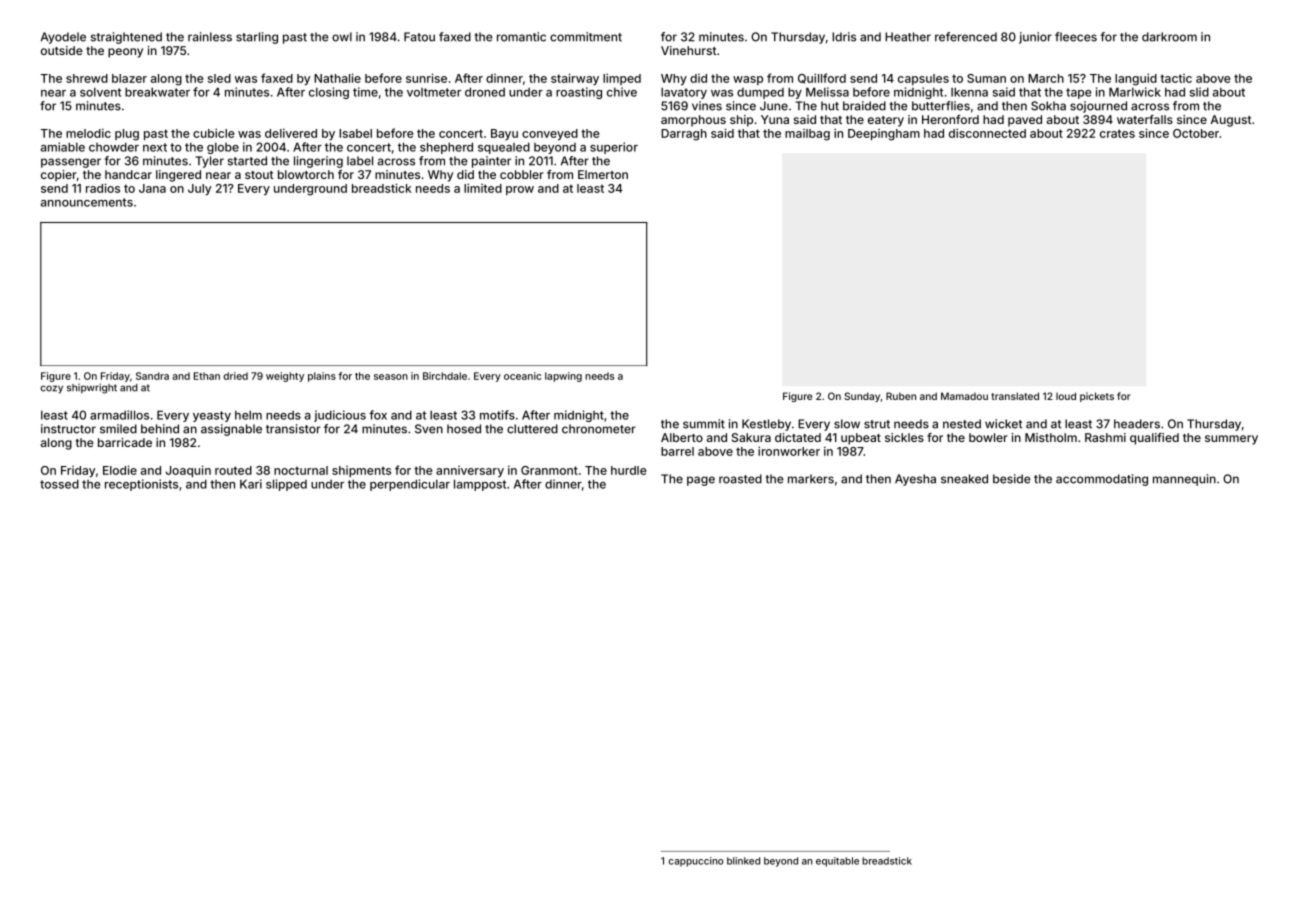 This screenshot has width=1308, height=924. I want to click on Kari, so click(251, 484).
